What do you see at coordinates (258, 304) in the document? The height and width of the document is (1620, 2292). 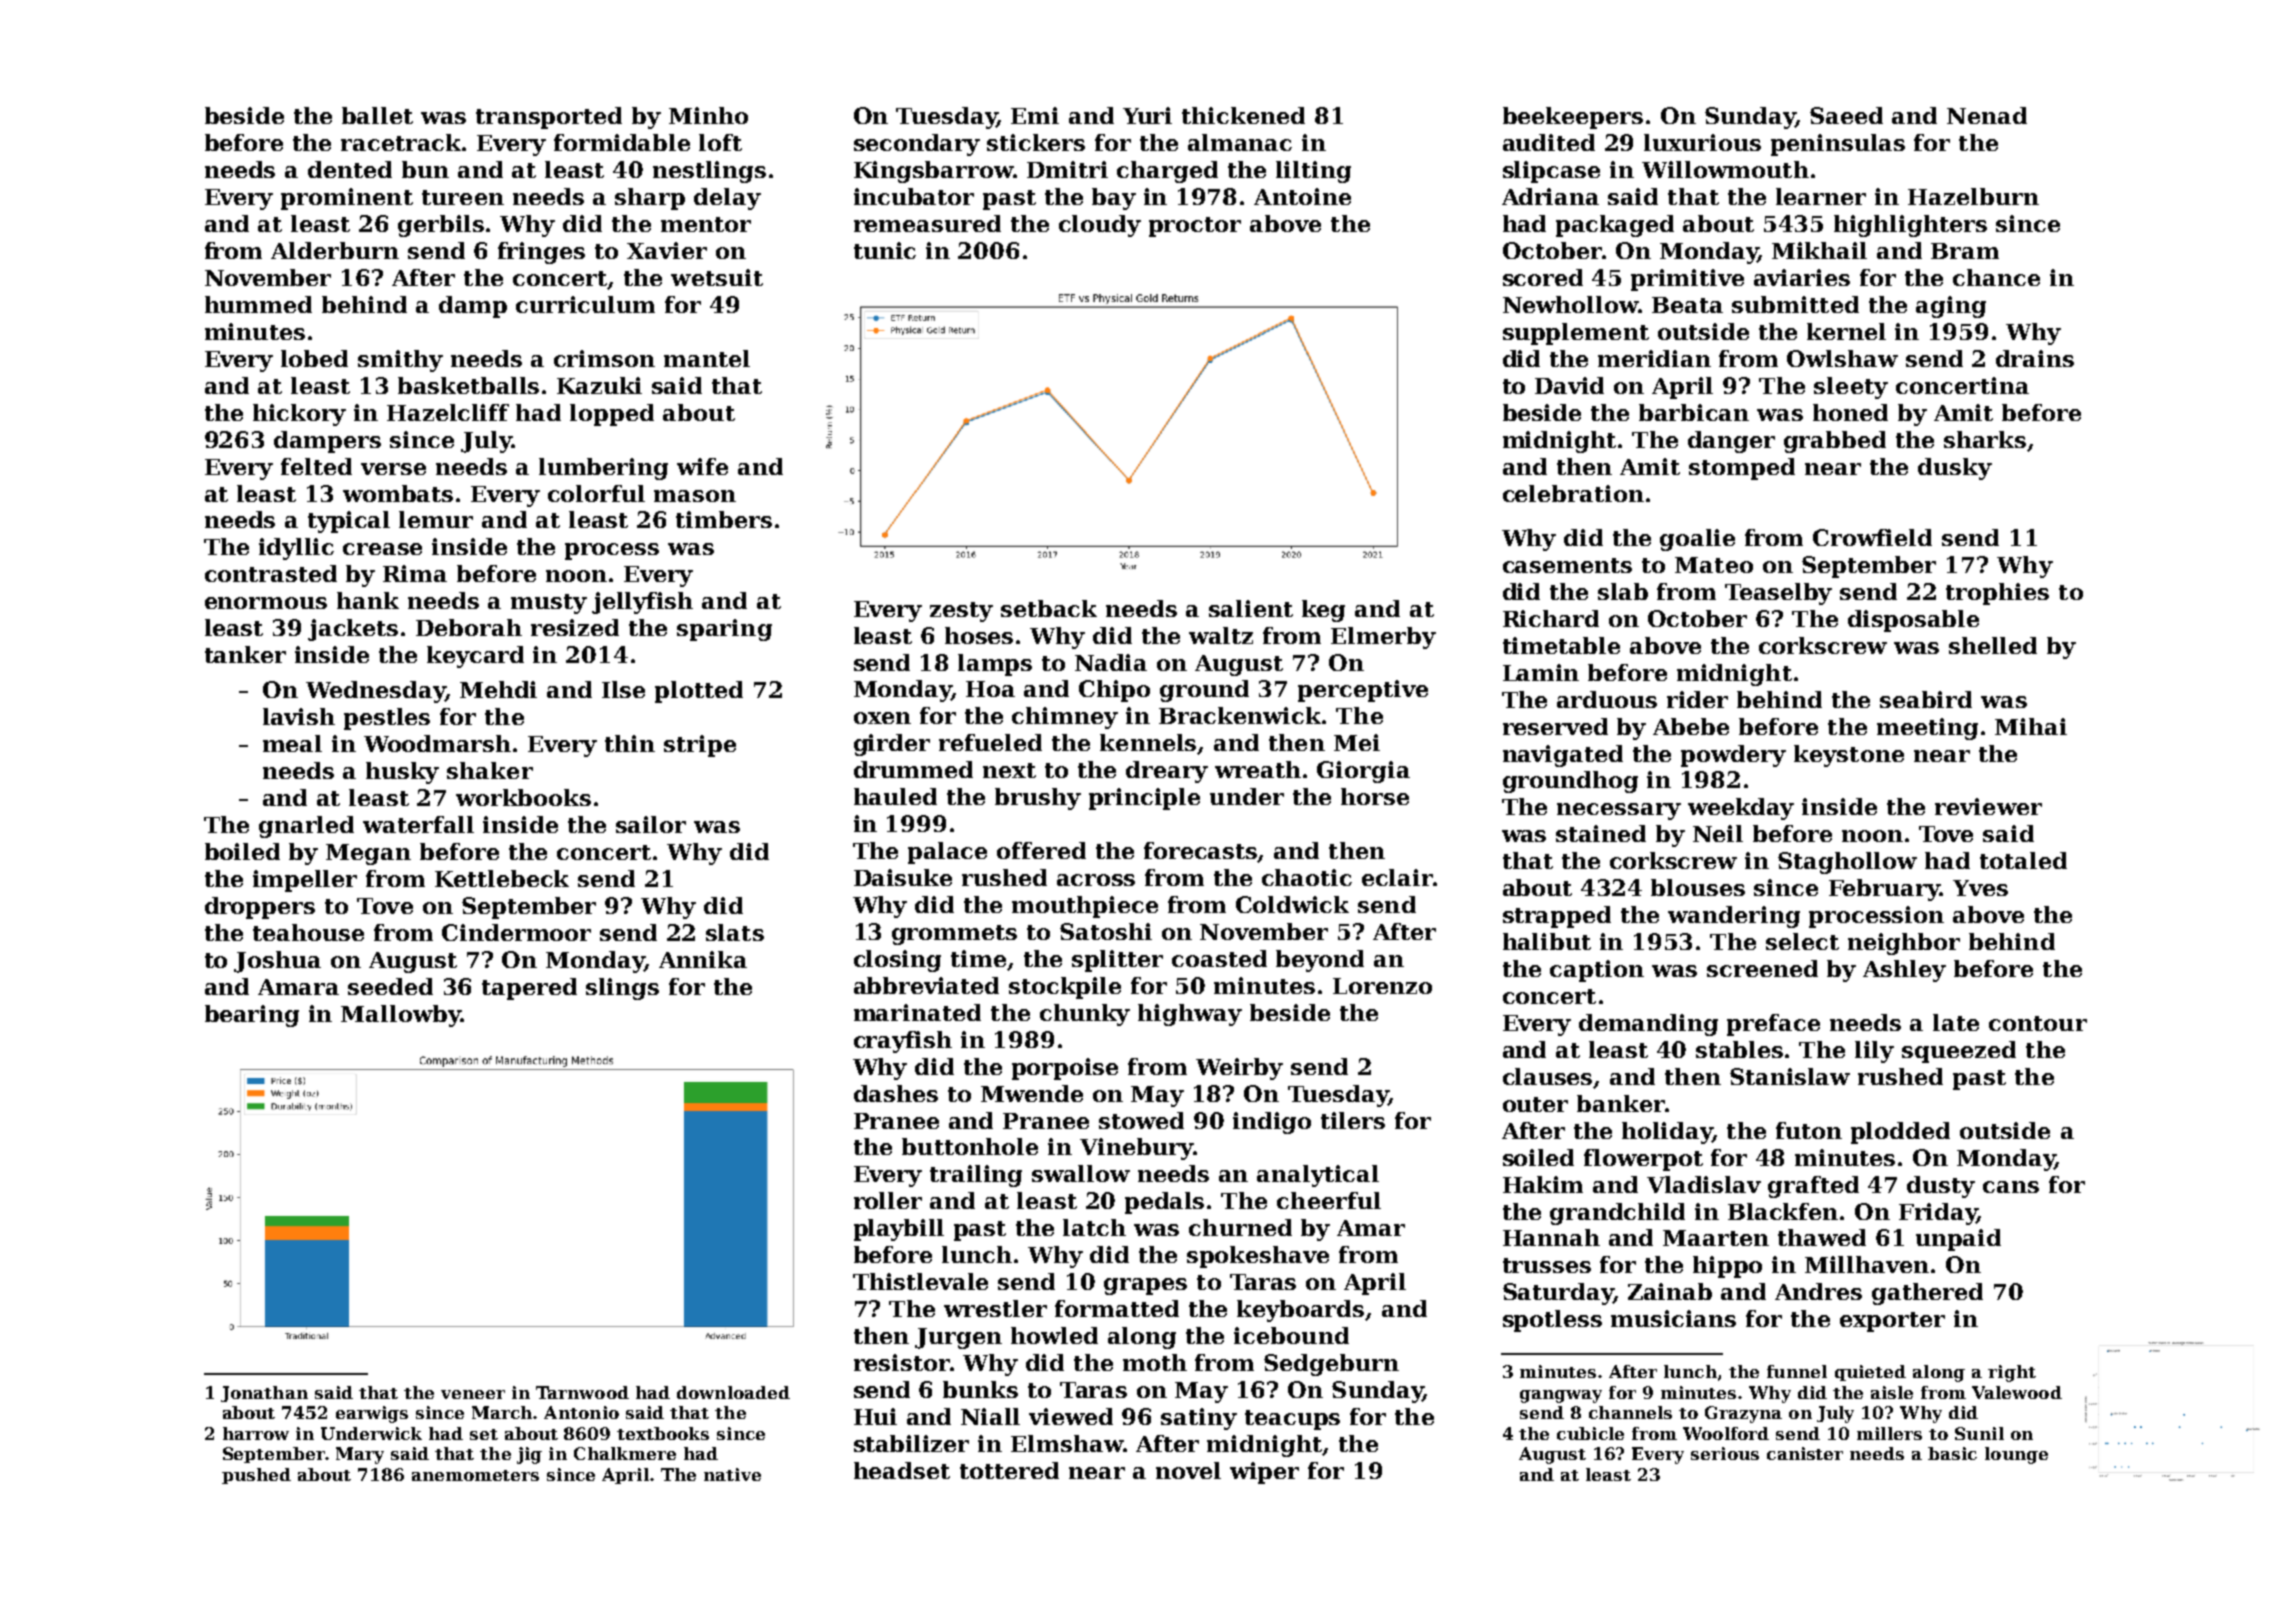 I see `hummed` at bounding box center [258, 304].
